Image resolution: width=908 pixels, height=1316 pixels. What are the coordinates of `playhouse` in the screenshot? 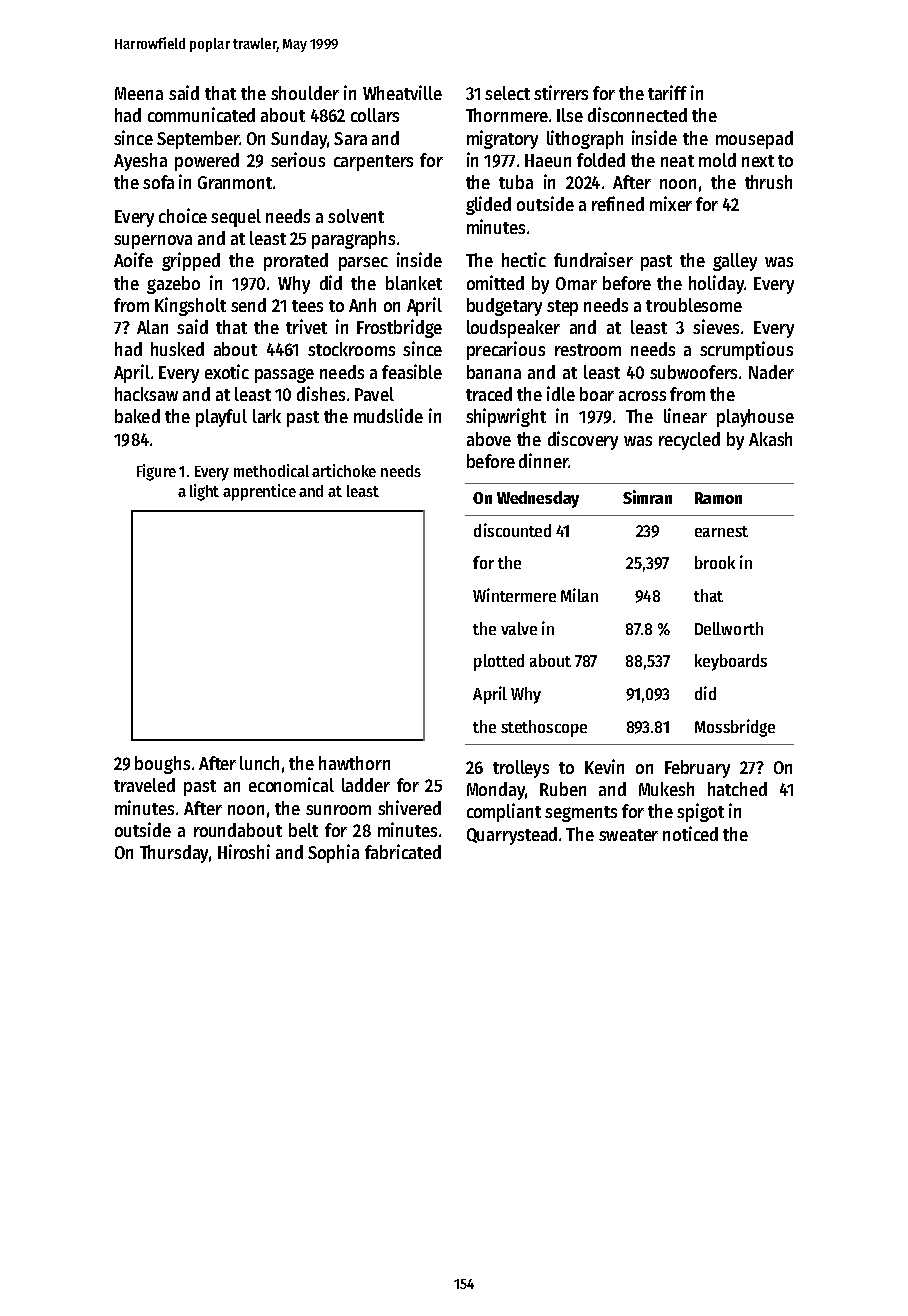 It's located at (755, 418).
